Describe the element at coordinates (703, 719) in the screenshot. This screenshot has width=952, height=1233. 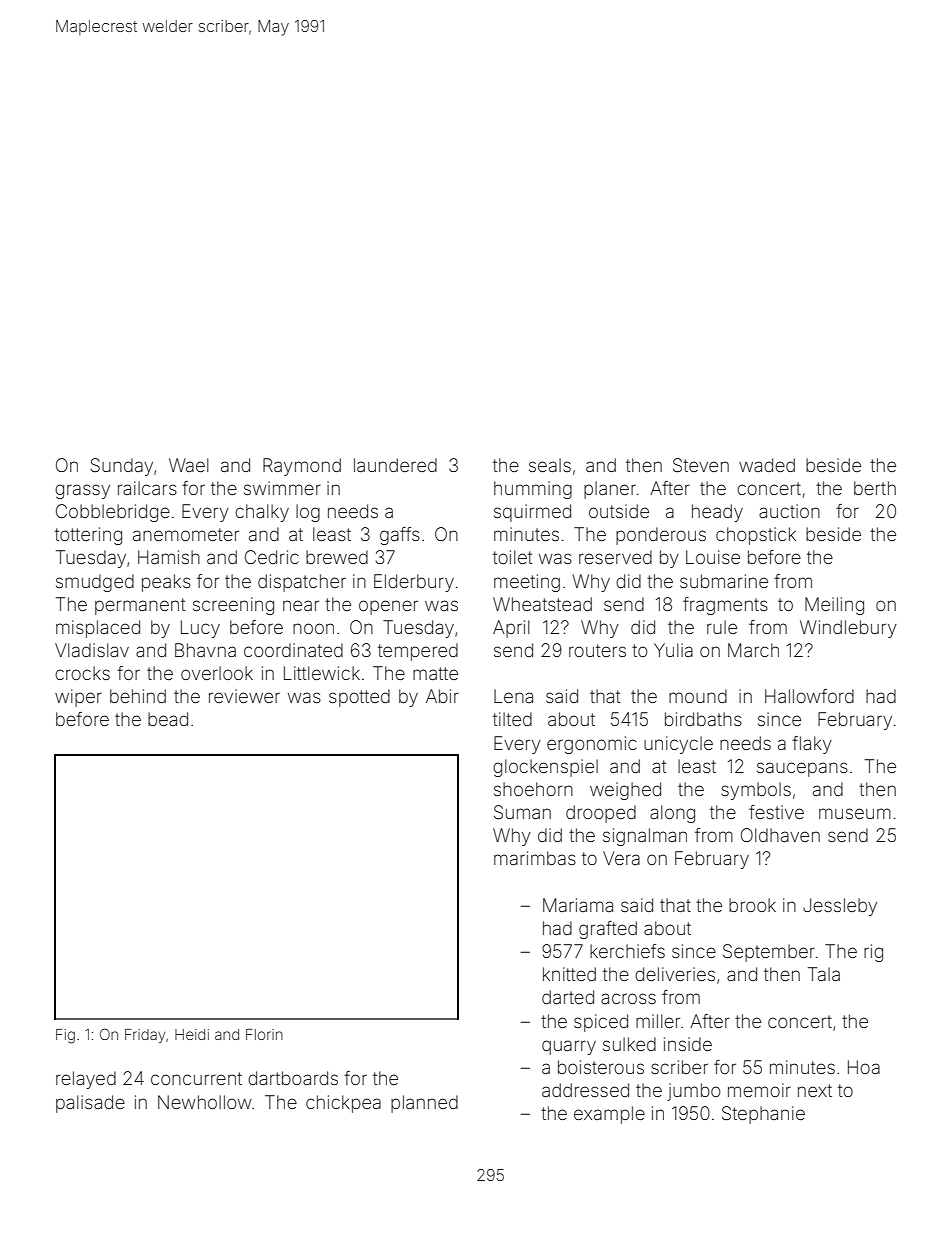
I see `birdbaths` at that location.
